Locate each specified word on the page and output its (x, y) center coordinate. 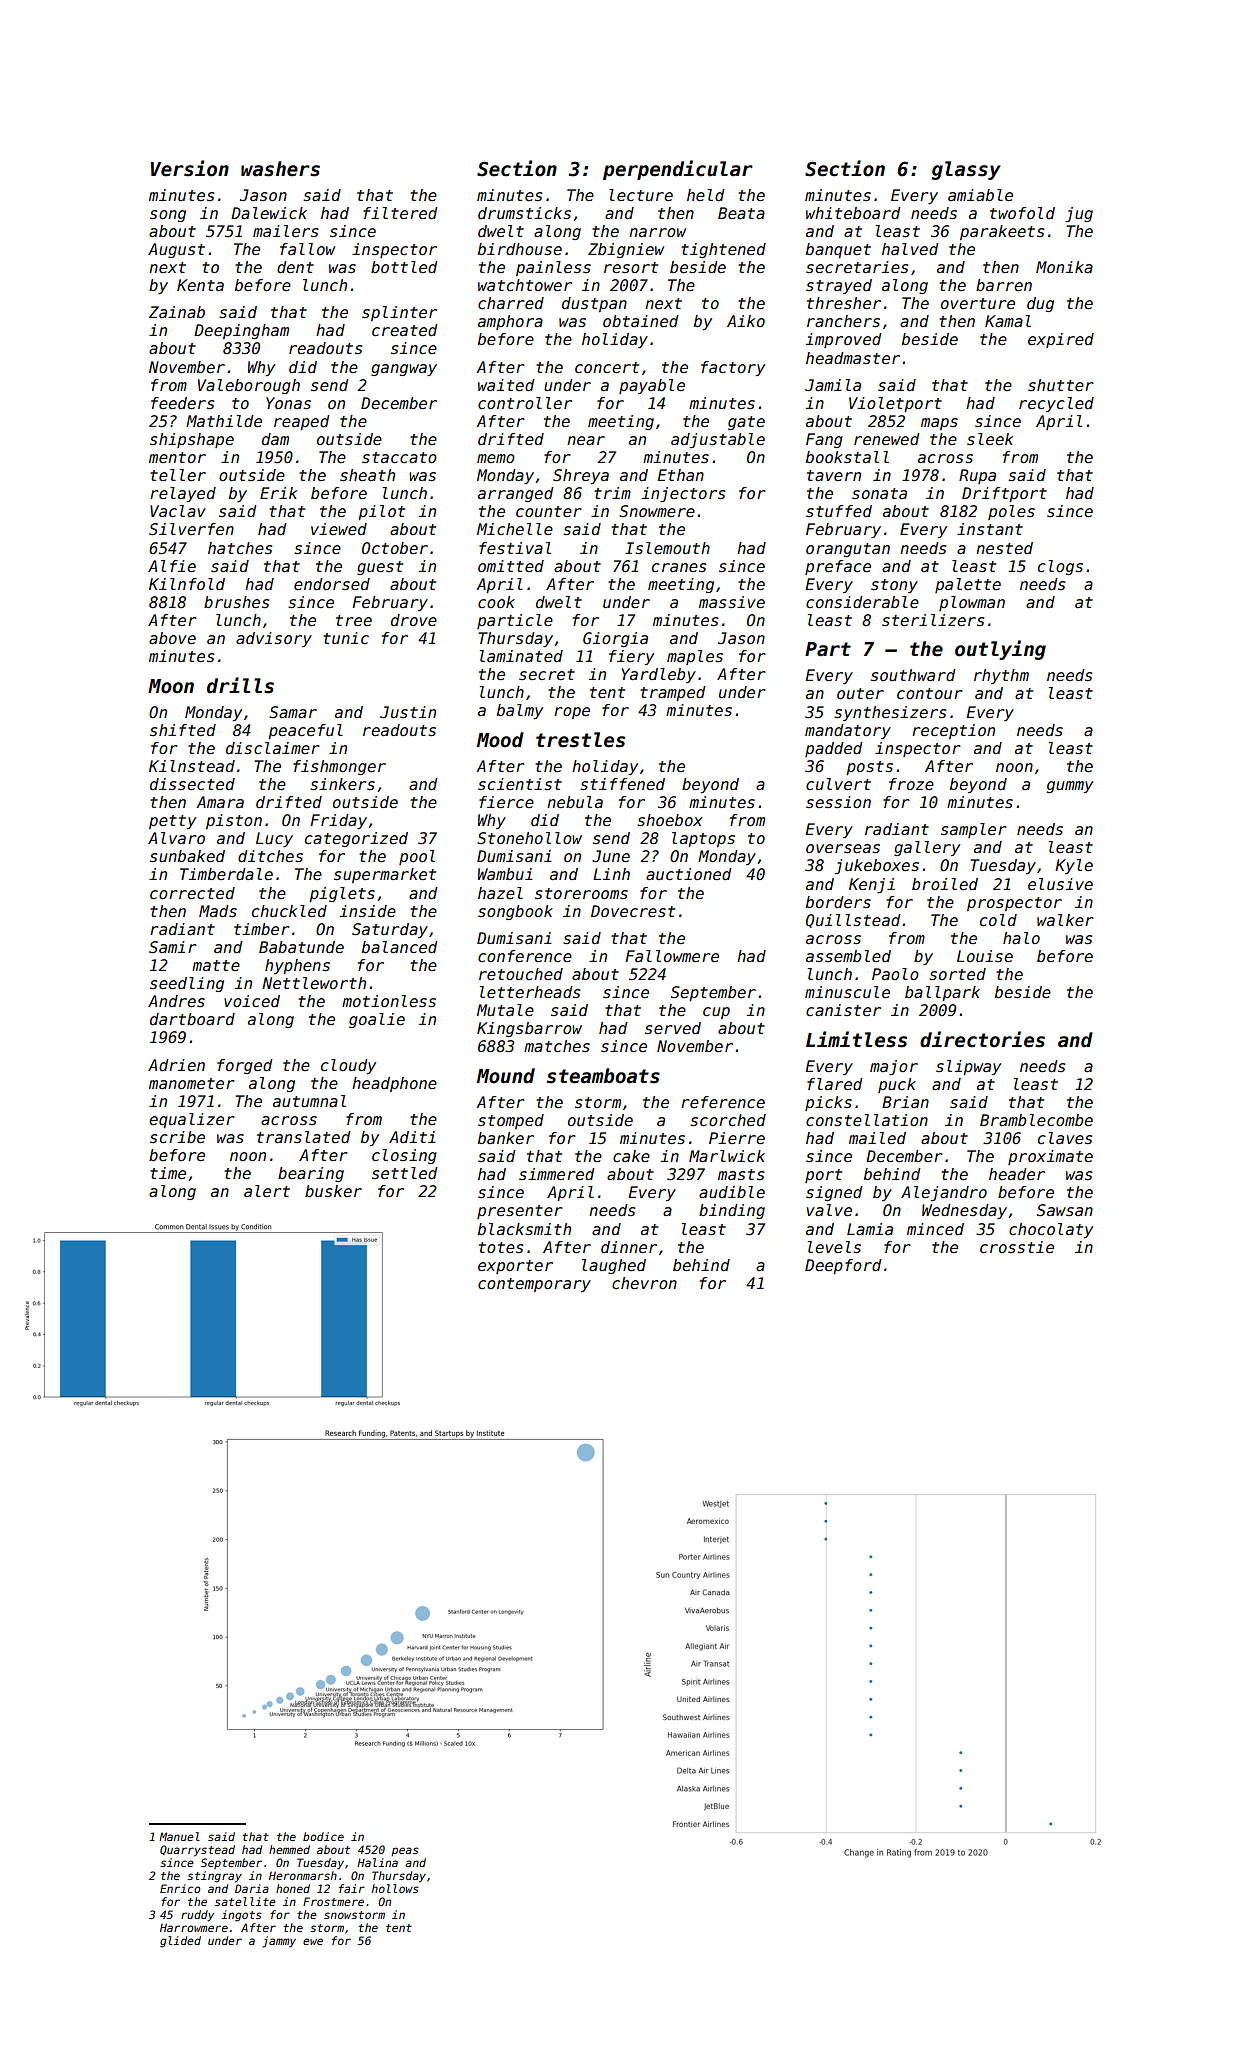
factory (733, 368)
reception (953, 731)
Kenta (200, 285)
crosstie (1017, 1247)
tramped (673, 693)
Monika (1064, 267)
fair (352, 1888)
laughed (614, 1266)
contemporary (534, 1285)
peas (405, 1851)
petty (172, 822)
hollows (395, 1888)
